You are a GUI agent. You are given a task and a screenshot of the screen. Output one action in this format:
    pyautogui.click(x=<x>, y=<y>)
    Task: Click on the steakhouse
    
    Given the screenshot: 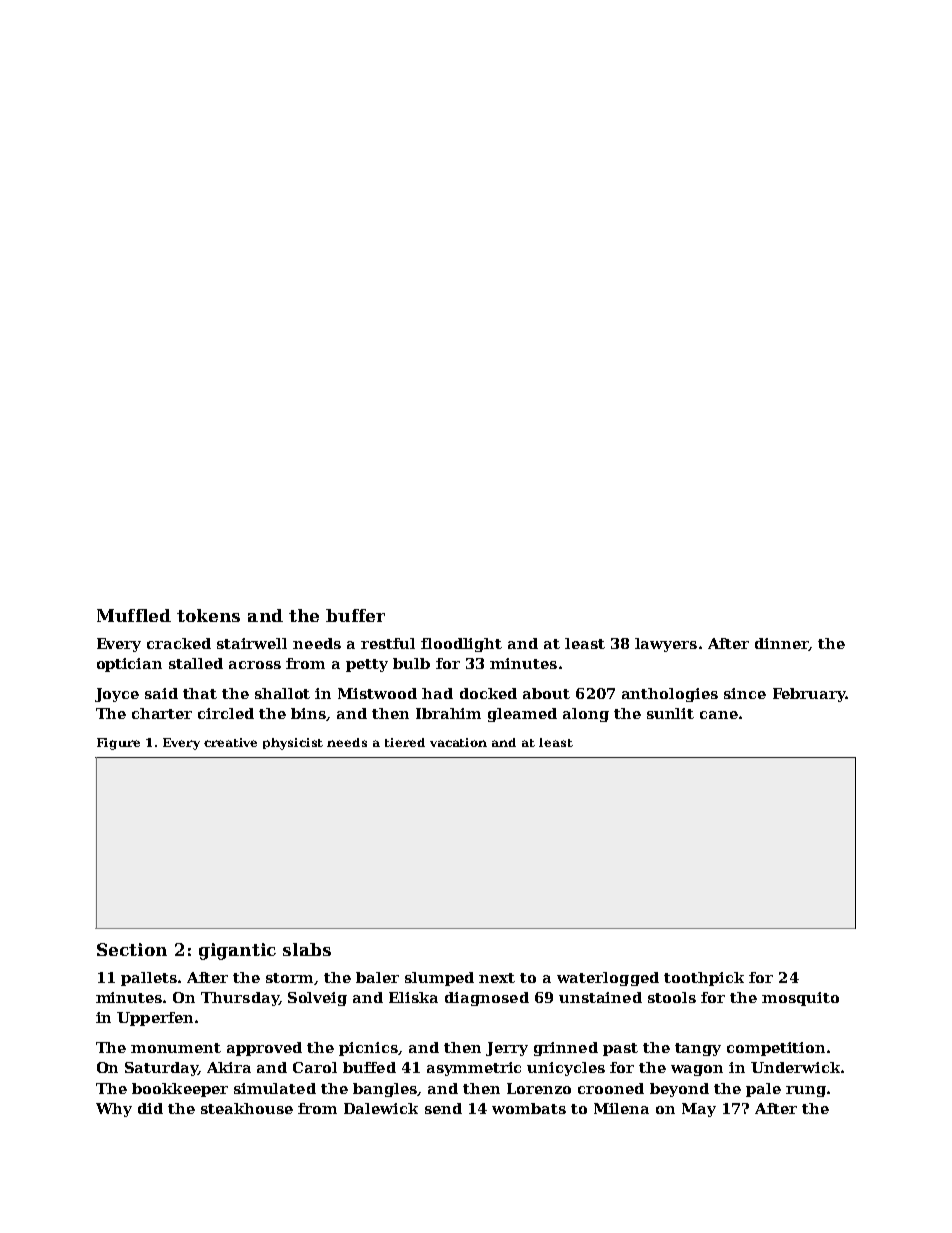 What is the action you would take?
    pyautogui.click(x=247, y=1108)
